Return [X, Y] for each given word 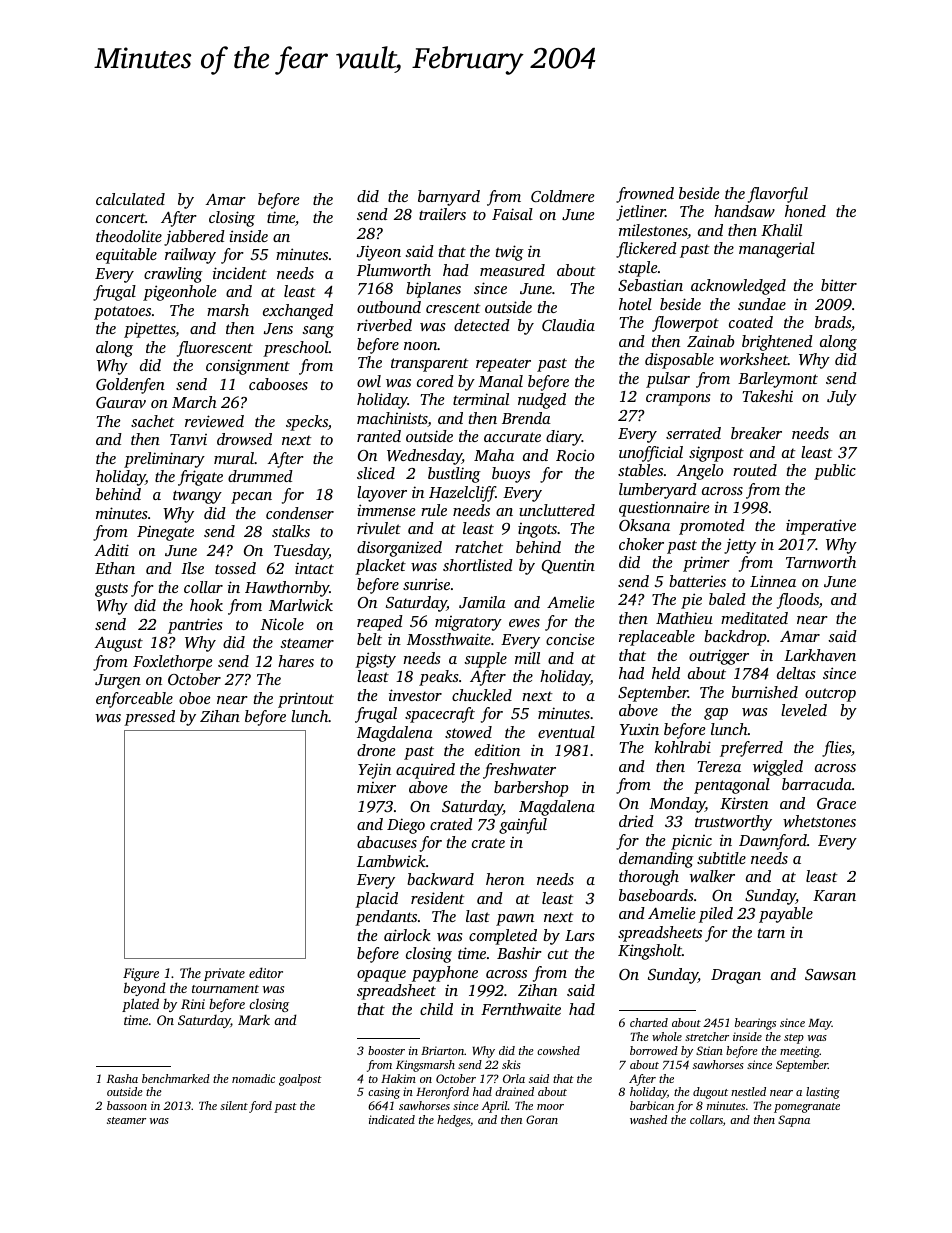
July [842, 398]
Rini [193, 1004]
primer [706, 564]
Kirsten [744, 803]
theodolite [129, 236]
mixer [376, 787]
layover [382, 494]
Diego [406, 826]
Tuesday [301, 552]
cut [558, 954]
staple [637, 269]
